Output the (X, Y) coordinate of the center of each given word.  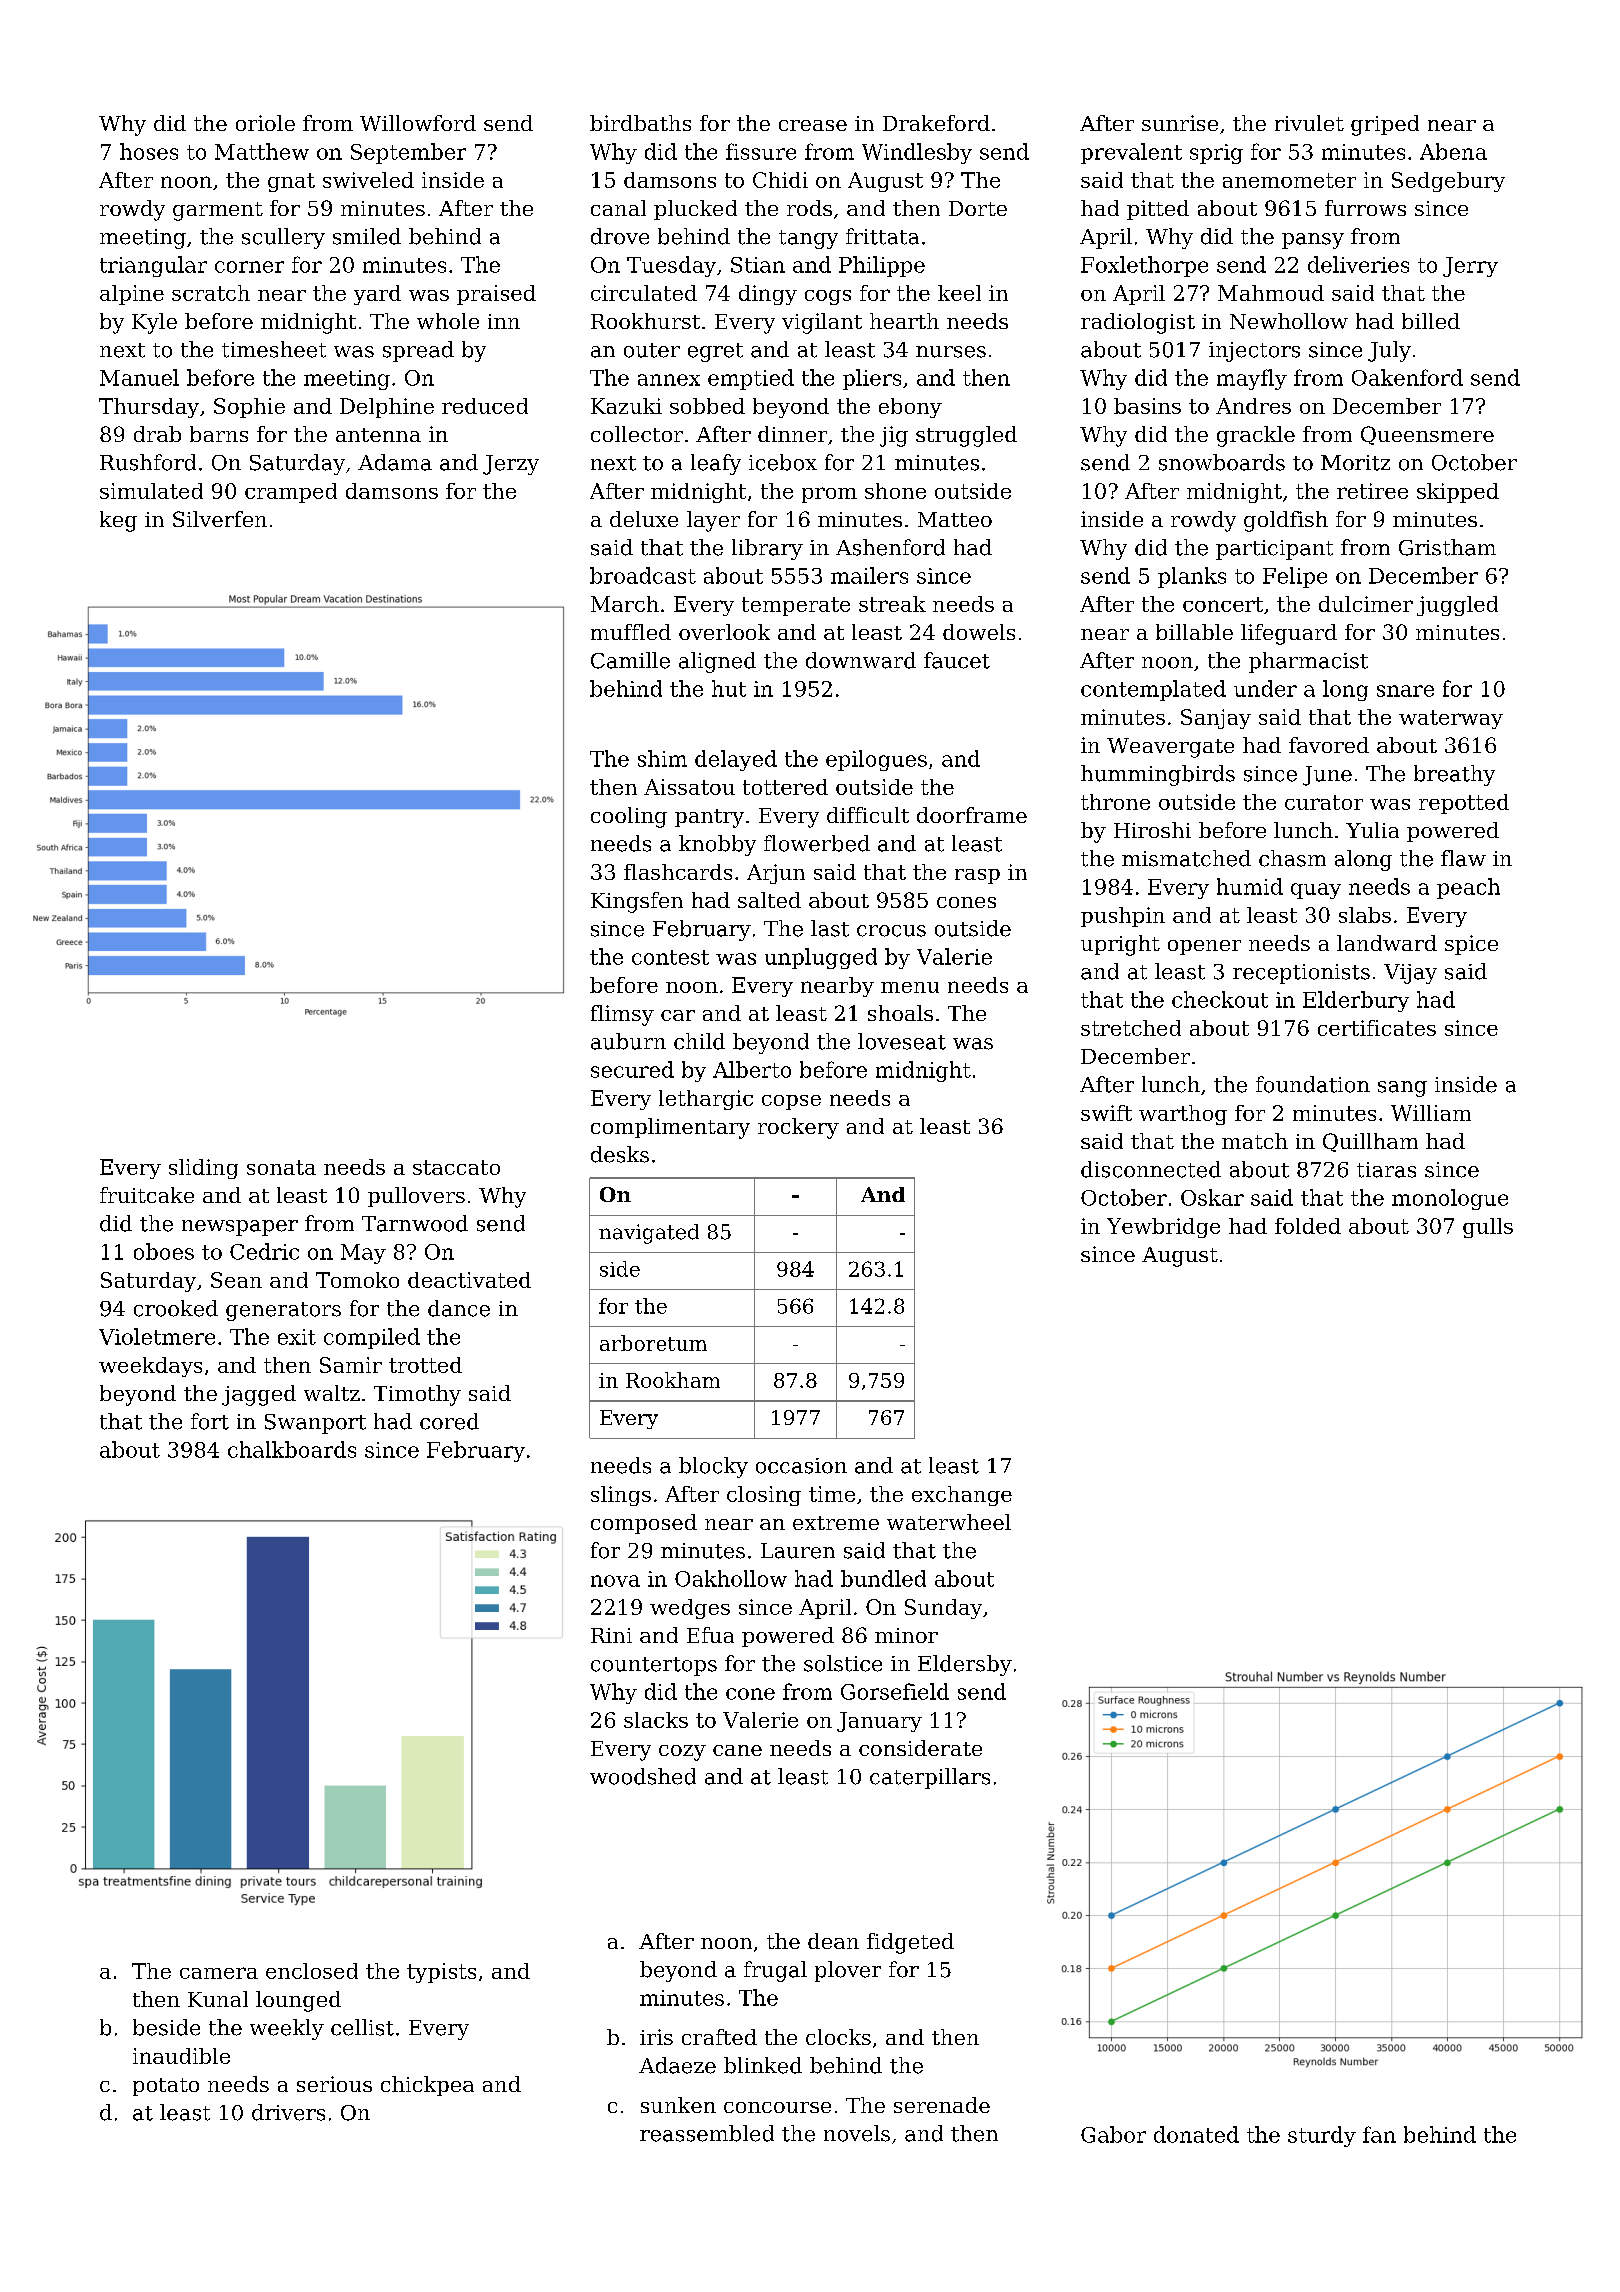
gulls (1488, 1228)
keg (118, 521)
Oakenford (1407, 377)
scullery (283, 238)
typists (441, 1973)
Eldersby (965, 1665)
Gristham (1447, 547)
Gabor (1113, 2134)
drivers (288, 2112)
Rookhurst (645, 321)
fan (1379, 2134)
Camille (630, 660)
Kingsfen (637, 902)
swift (1106, 1113)
